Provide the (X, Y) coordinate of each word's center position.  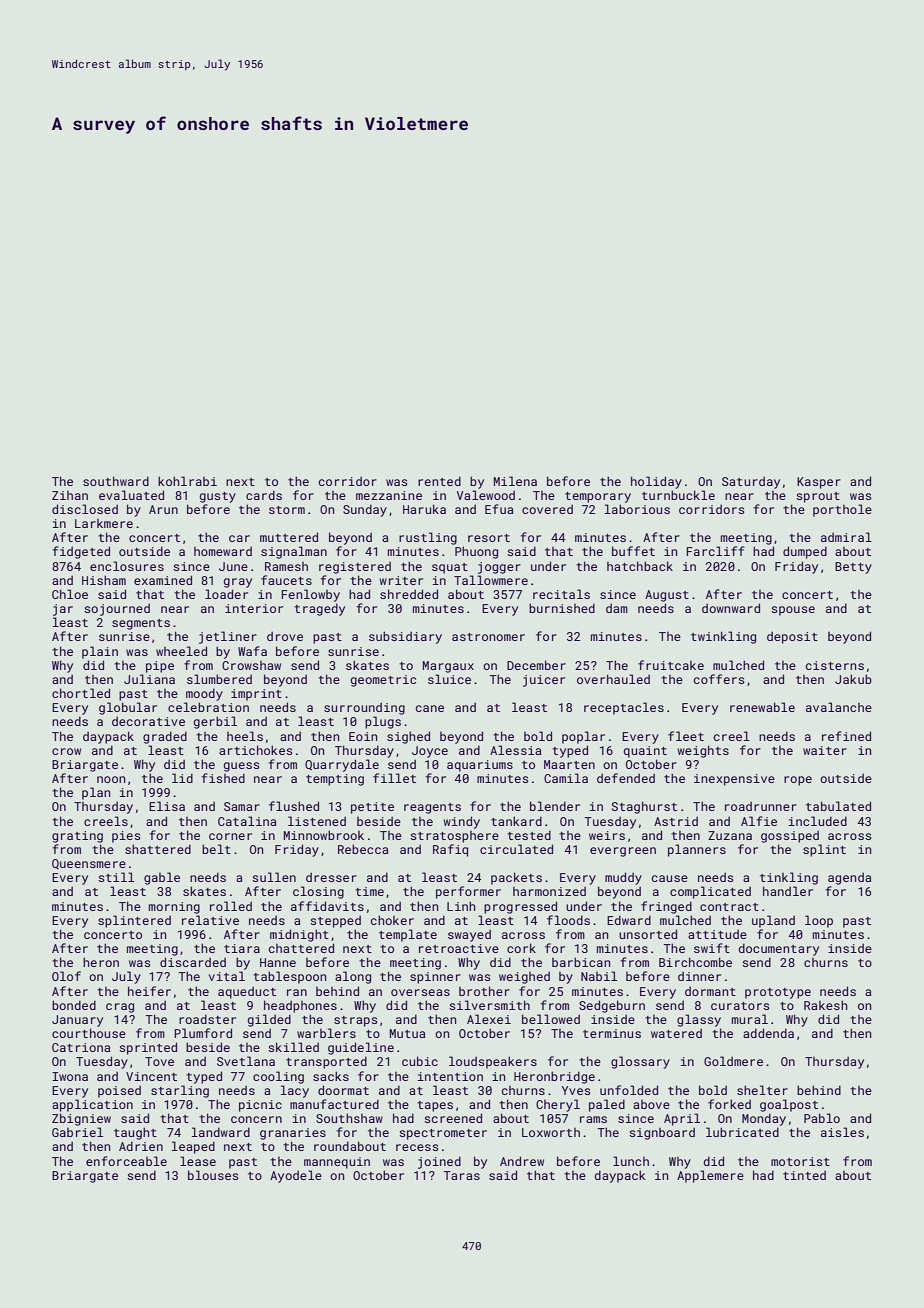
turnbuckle (678, 495)
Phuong (476, 552)
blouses (213, 1175)
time (369, 891)
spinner (435, 978)
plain (100, 652)
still (116, 877)
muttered (289, 537)
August (667, 596)
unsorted (648, 934)
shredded (409, 594)
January (77, 1021)
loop (819, 921)
